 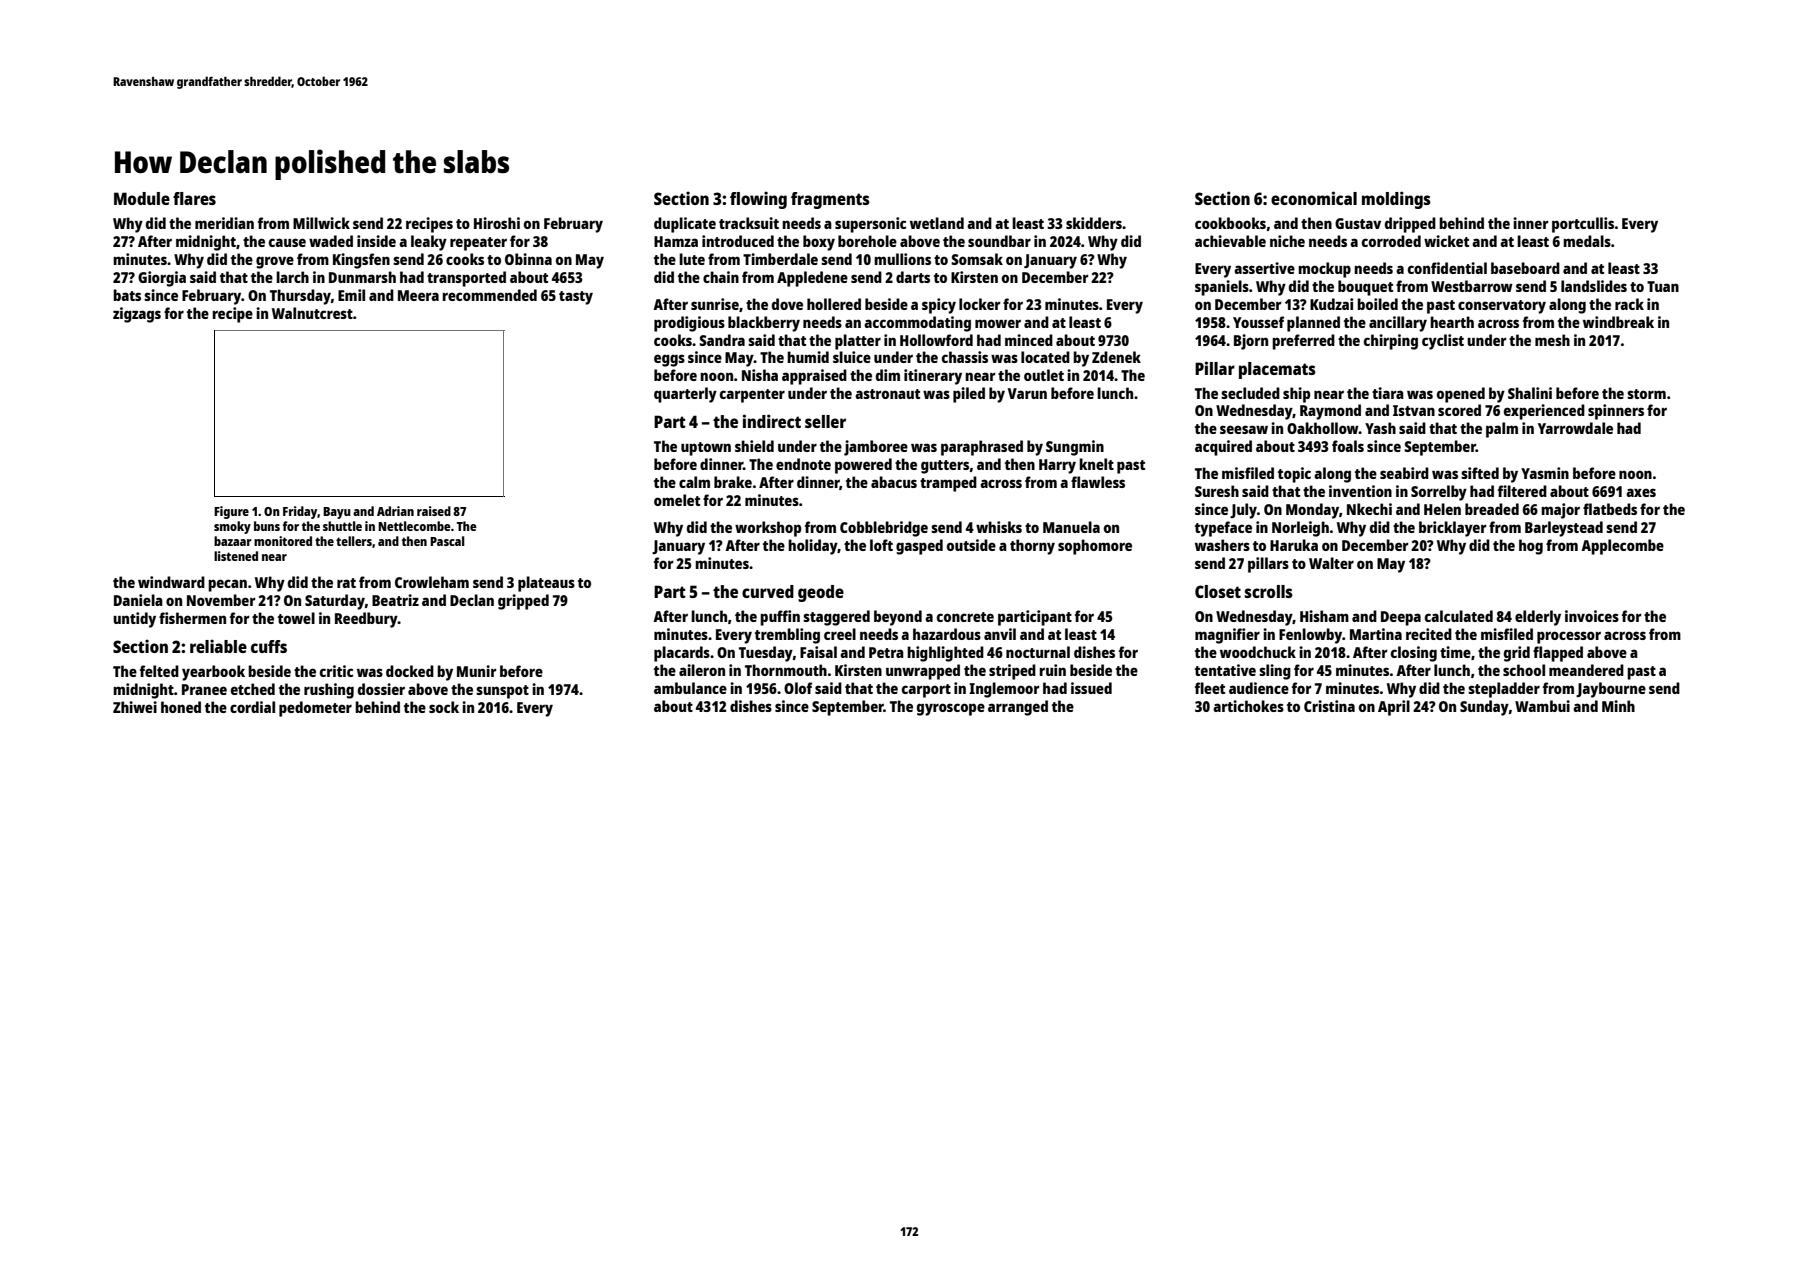 What do you see at coordinates (1094, 223) in the document?
I see `skidders` at bounding box center [1094, 223].
